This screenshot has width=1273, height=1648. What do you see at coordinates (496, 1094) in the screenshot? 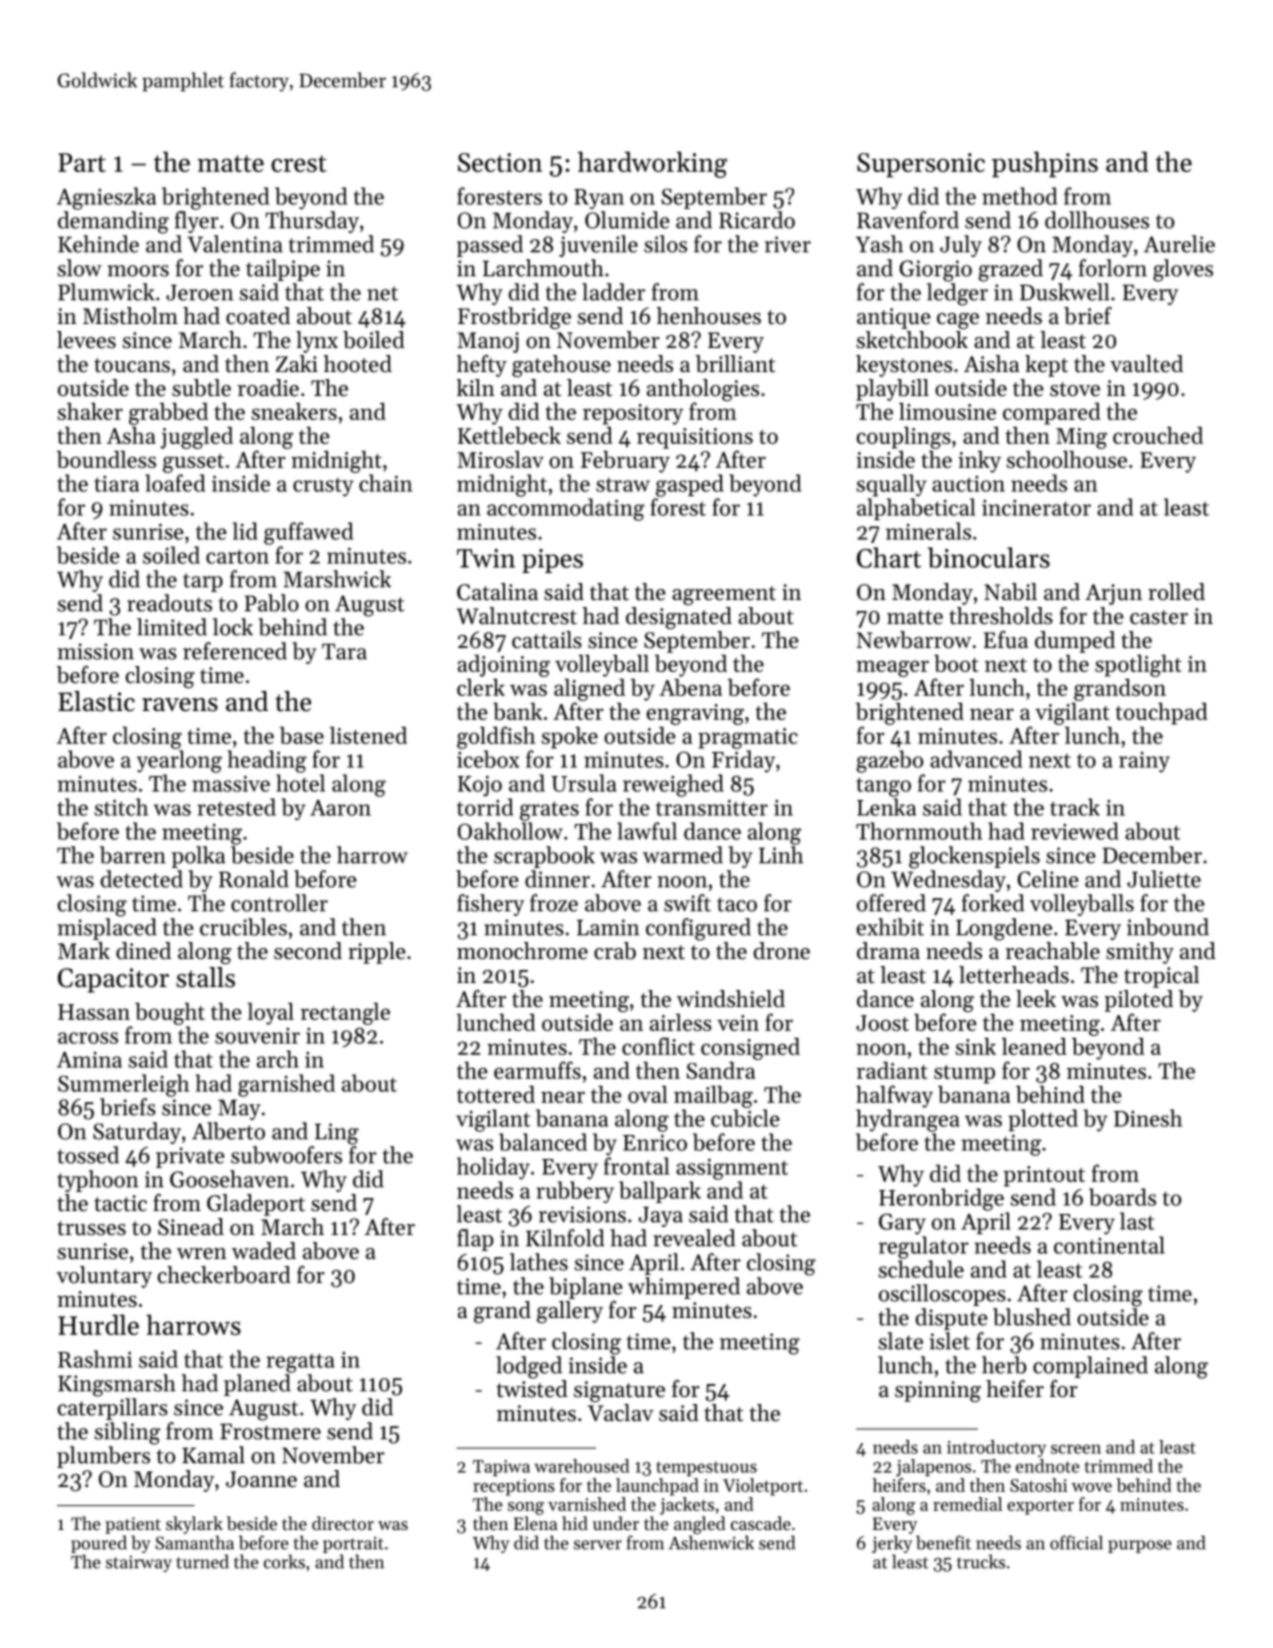
I see `tottered` at bounding box center [496, 1094].
